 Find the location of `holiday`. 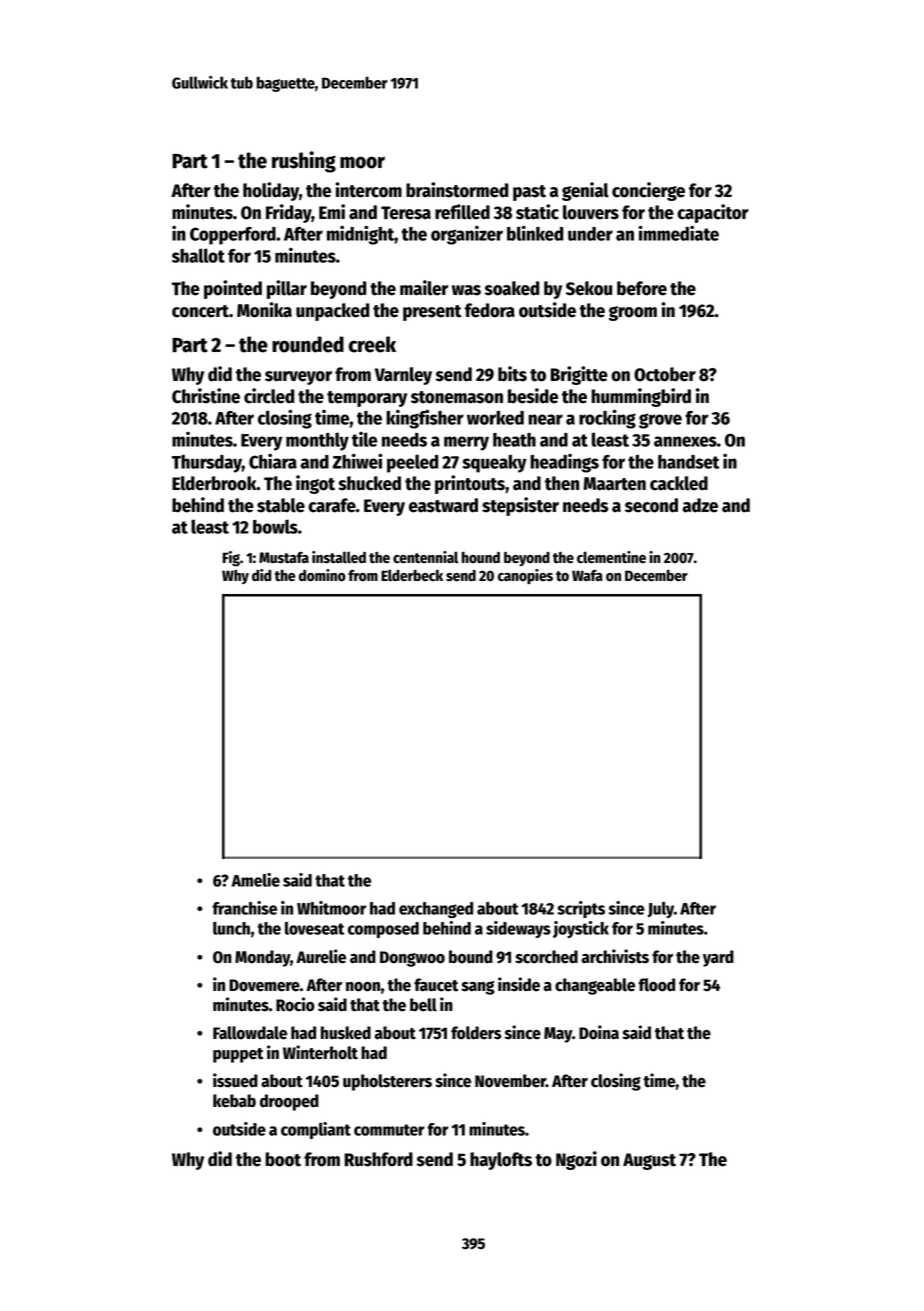

holiday is located at coordinates (271, 191).
